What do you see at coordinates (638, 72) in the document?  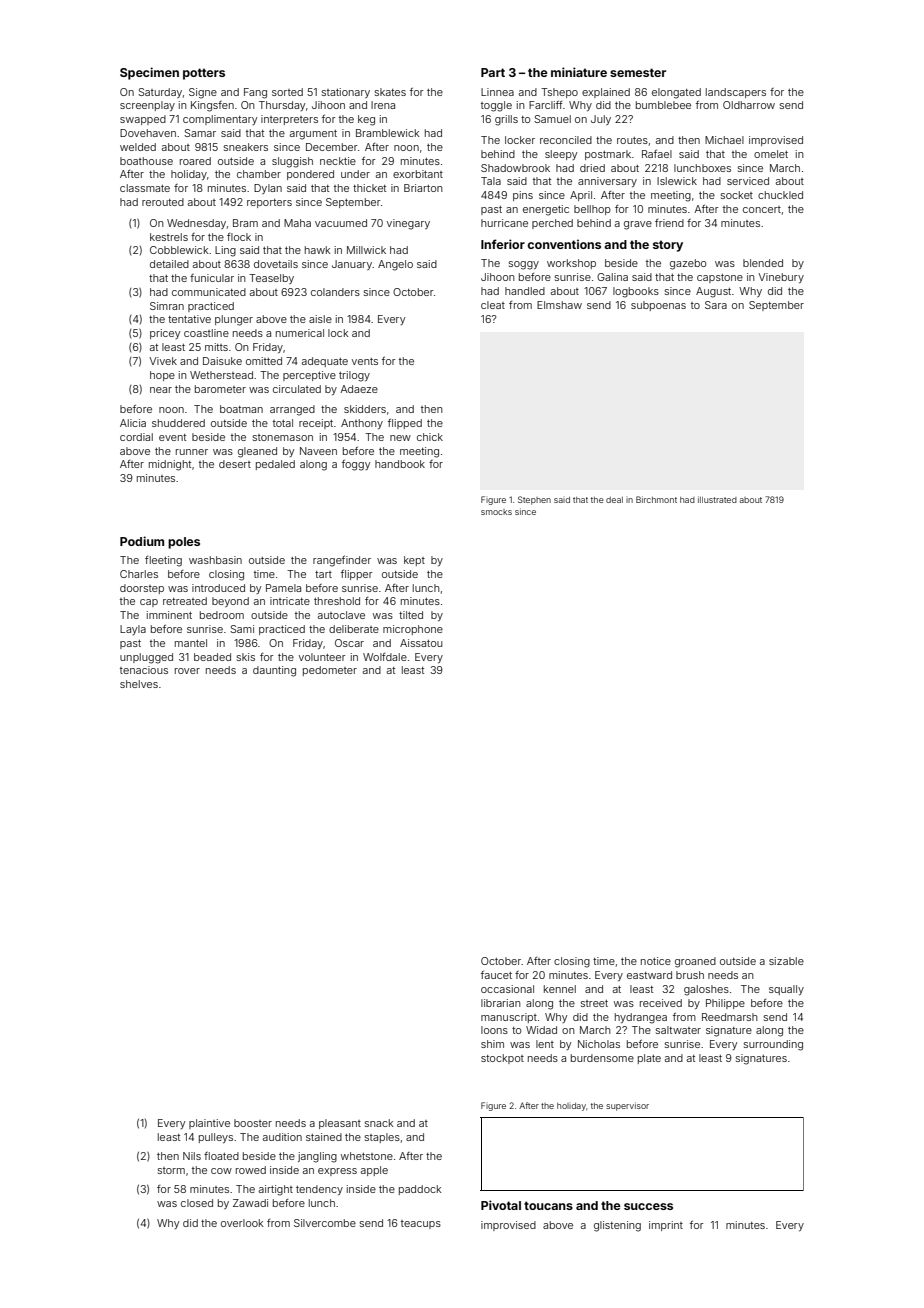 I see `semester` at bounding box center [638, 72].
